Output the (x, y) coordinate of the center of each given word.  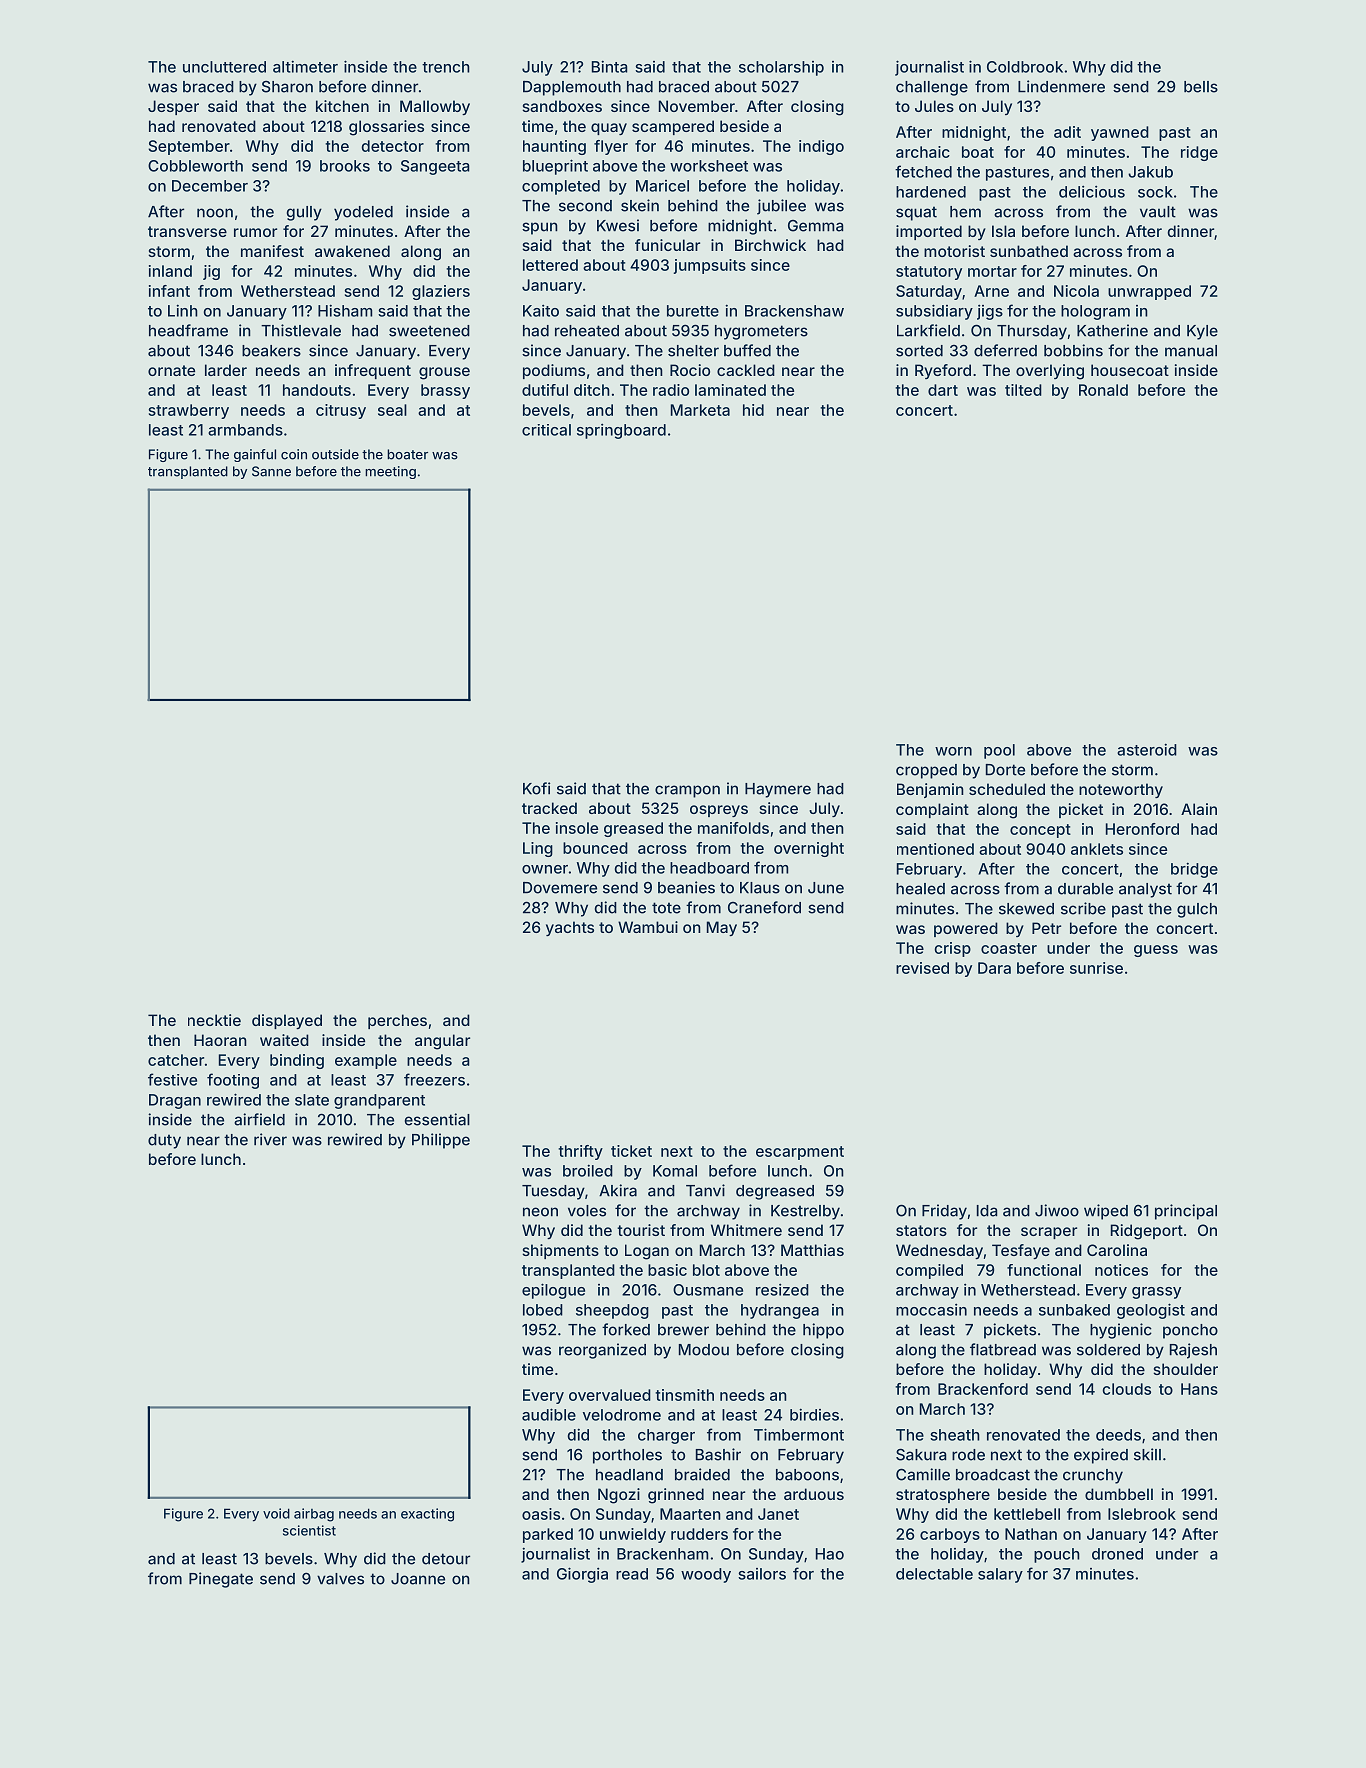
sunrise (1096, 968)
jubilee (781, 207)
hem (965, 212)
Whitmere (746, 1230)
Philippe (441, 1141)
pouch (1057, 1555)
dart (943, 390)
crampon (687, 791)
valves (340, 1579)
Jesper (173, 107)
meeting (390, 472)
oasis (541, 1514)
